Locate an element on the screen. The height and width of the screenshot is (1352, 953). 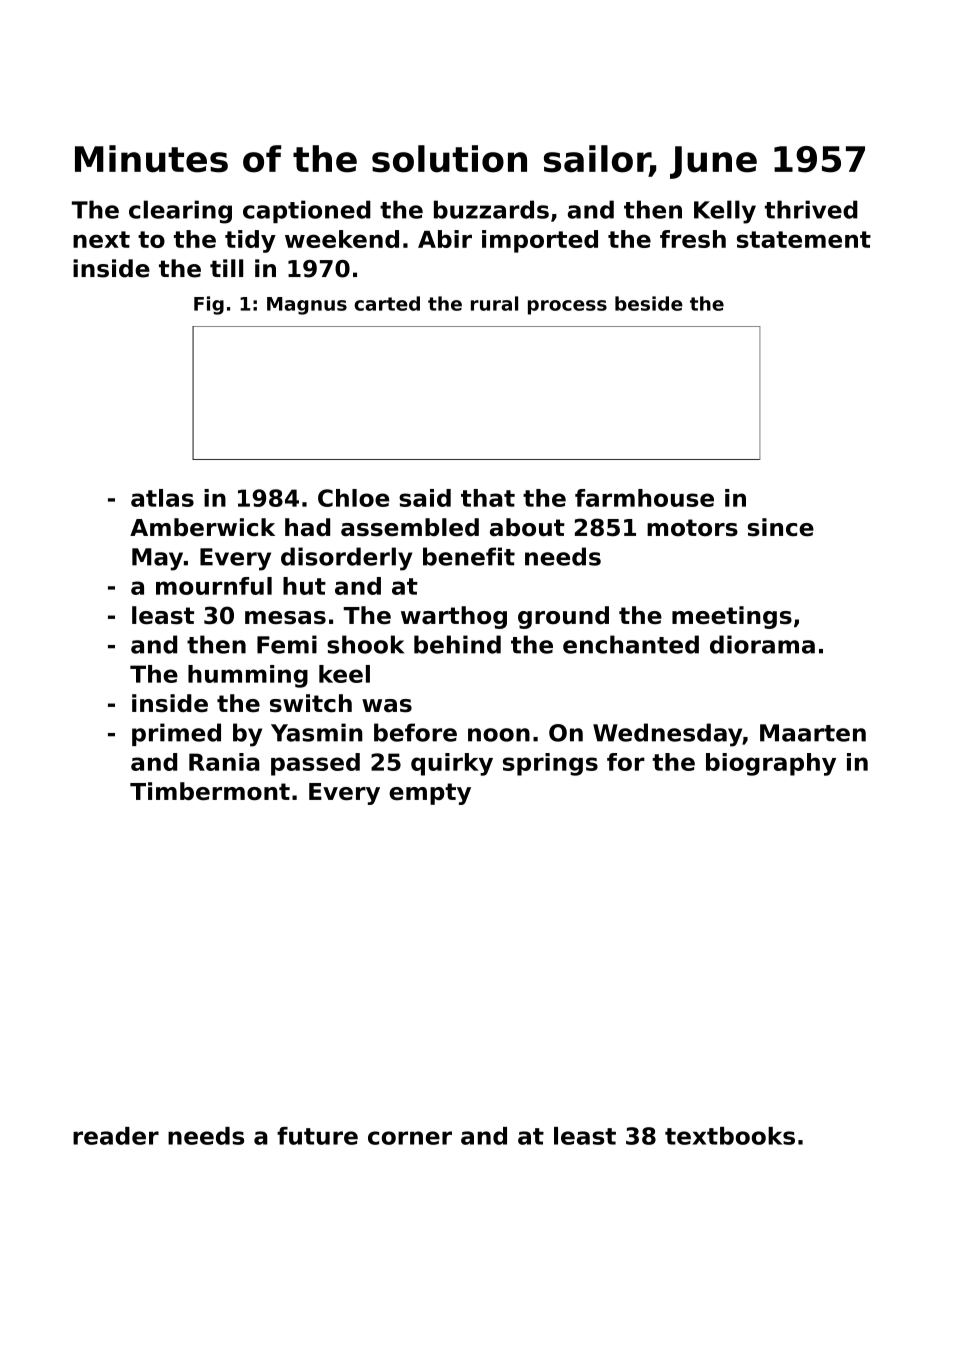
enchanted is located at coordinates (631, 644).
